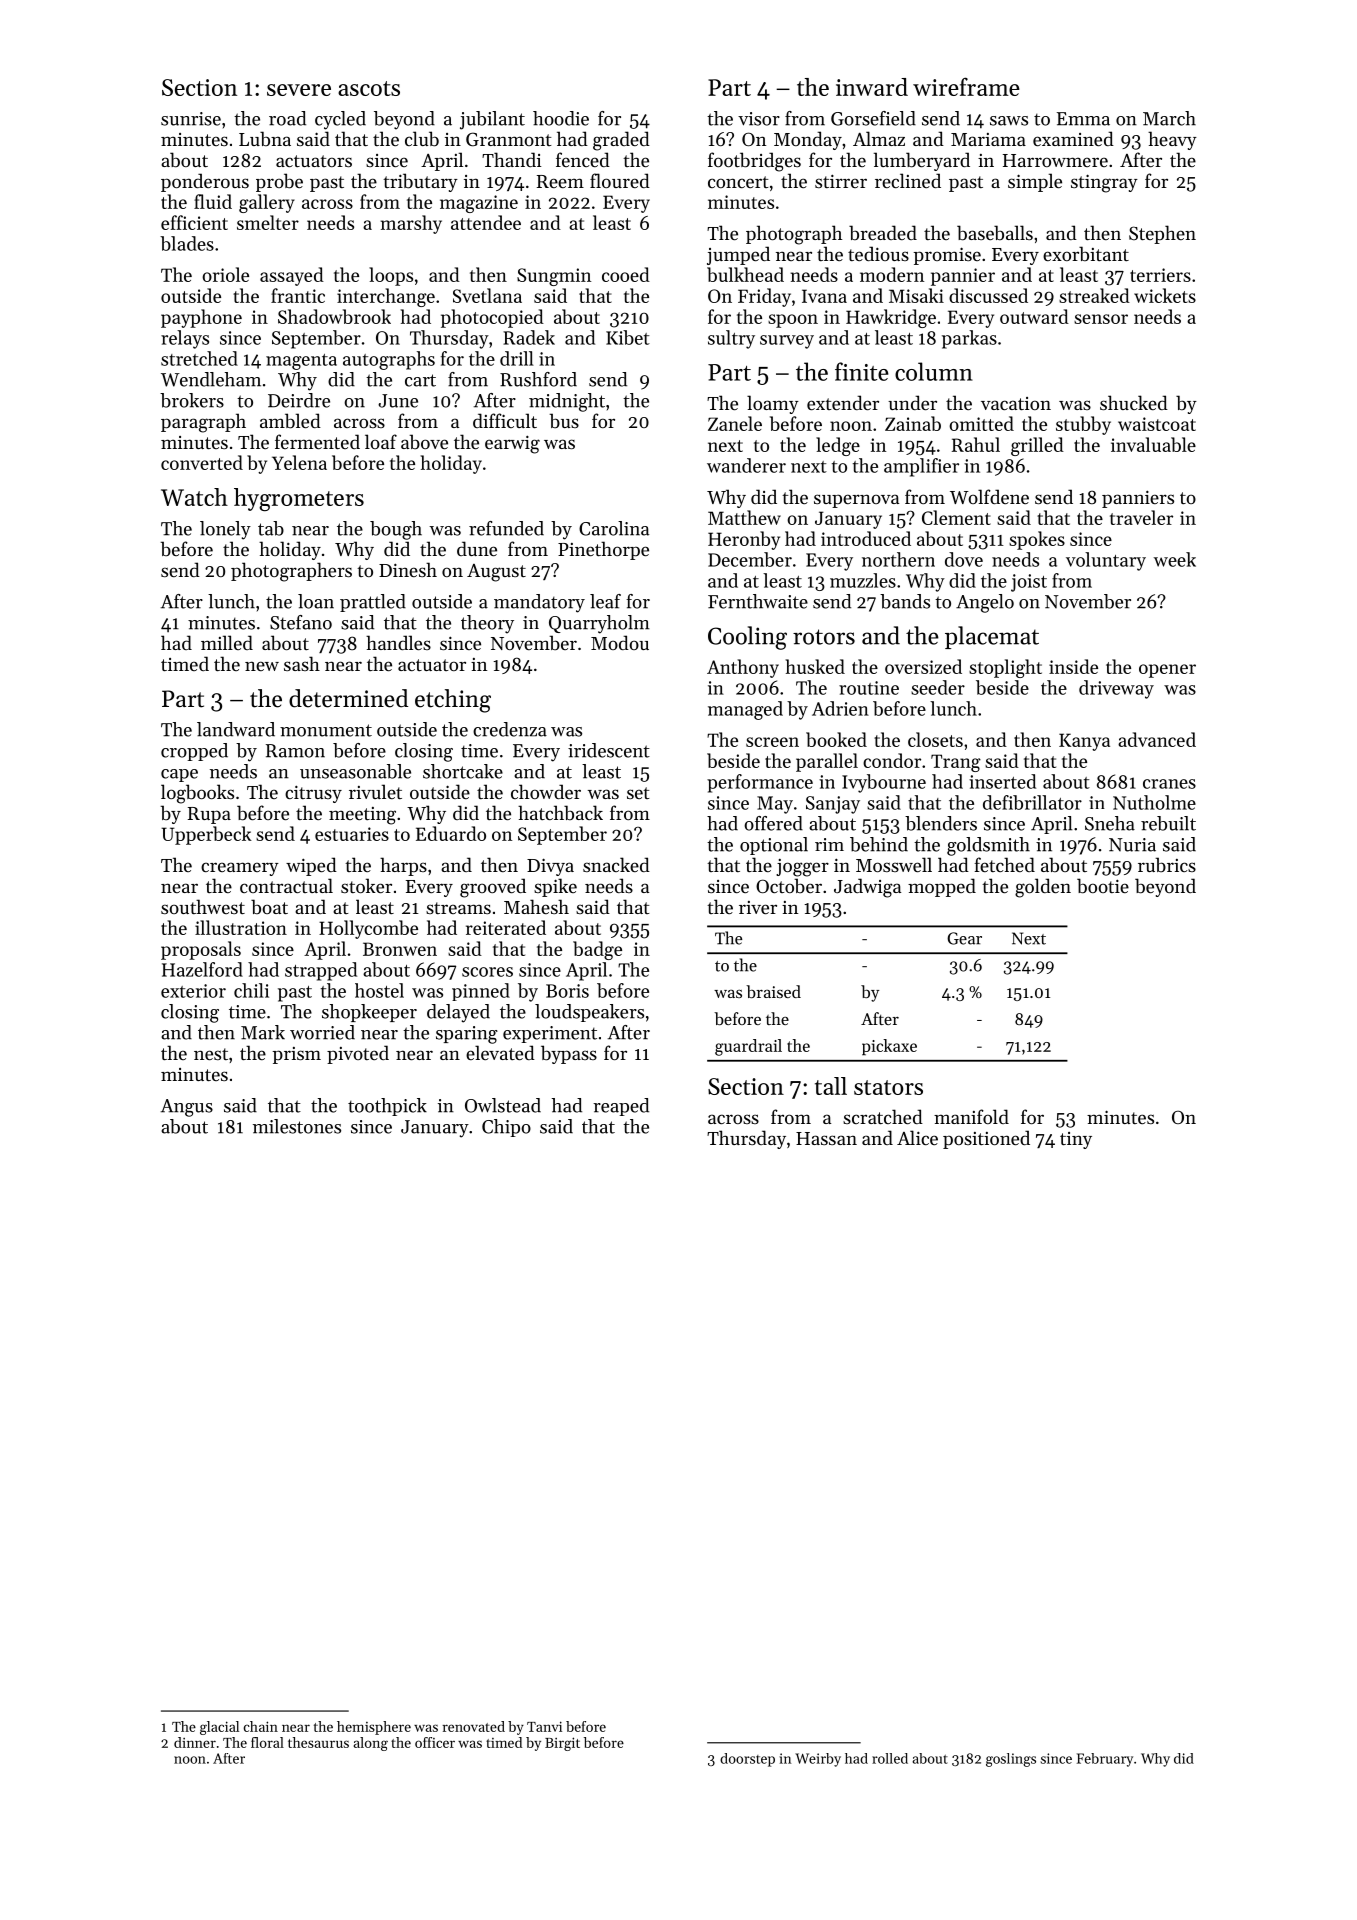 Image resolution: width=1357 pixels, height=1920 pixels. I want to click on Chipo, so click(506, 1128).
